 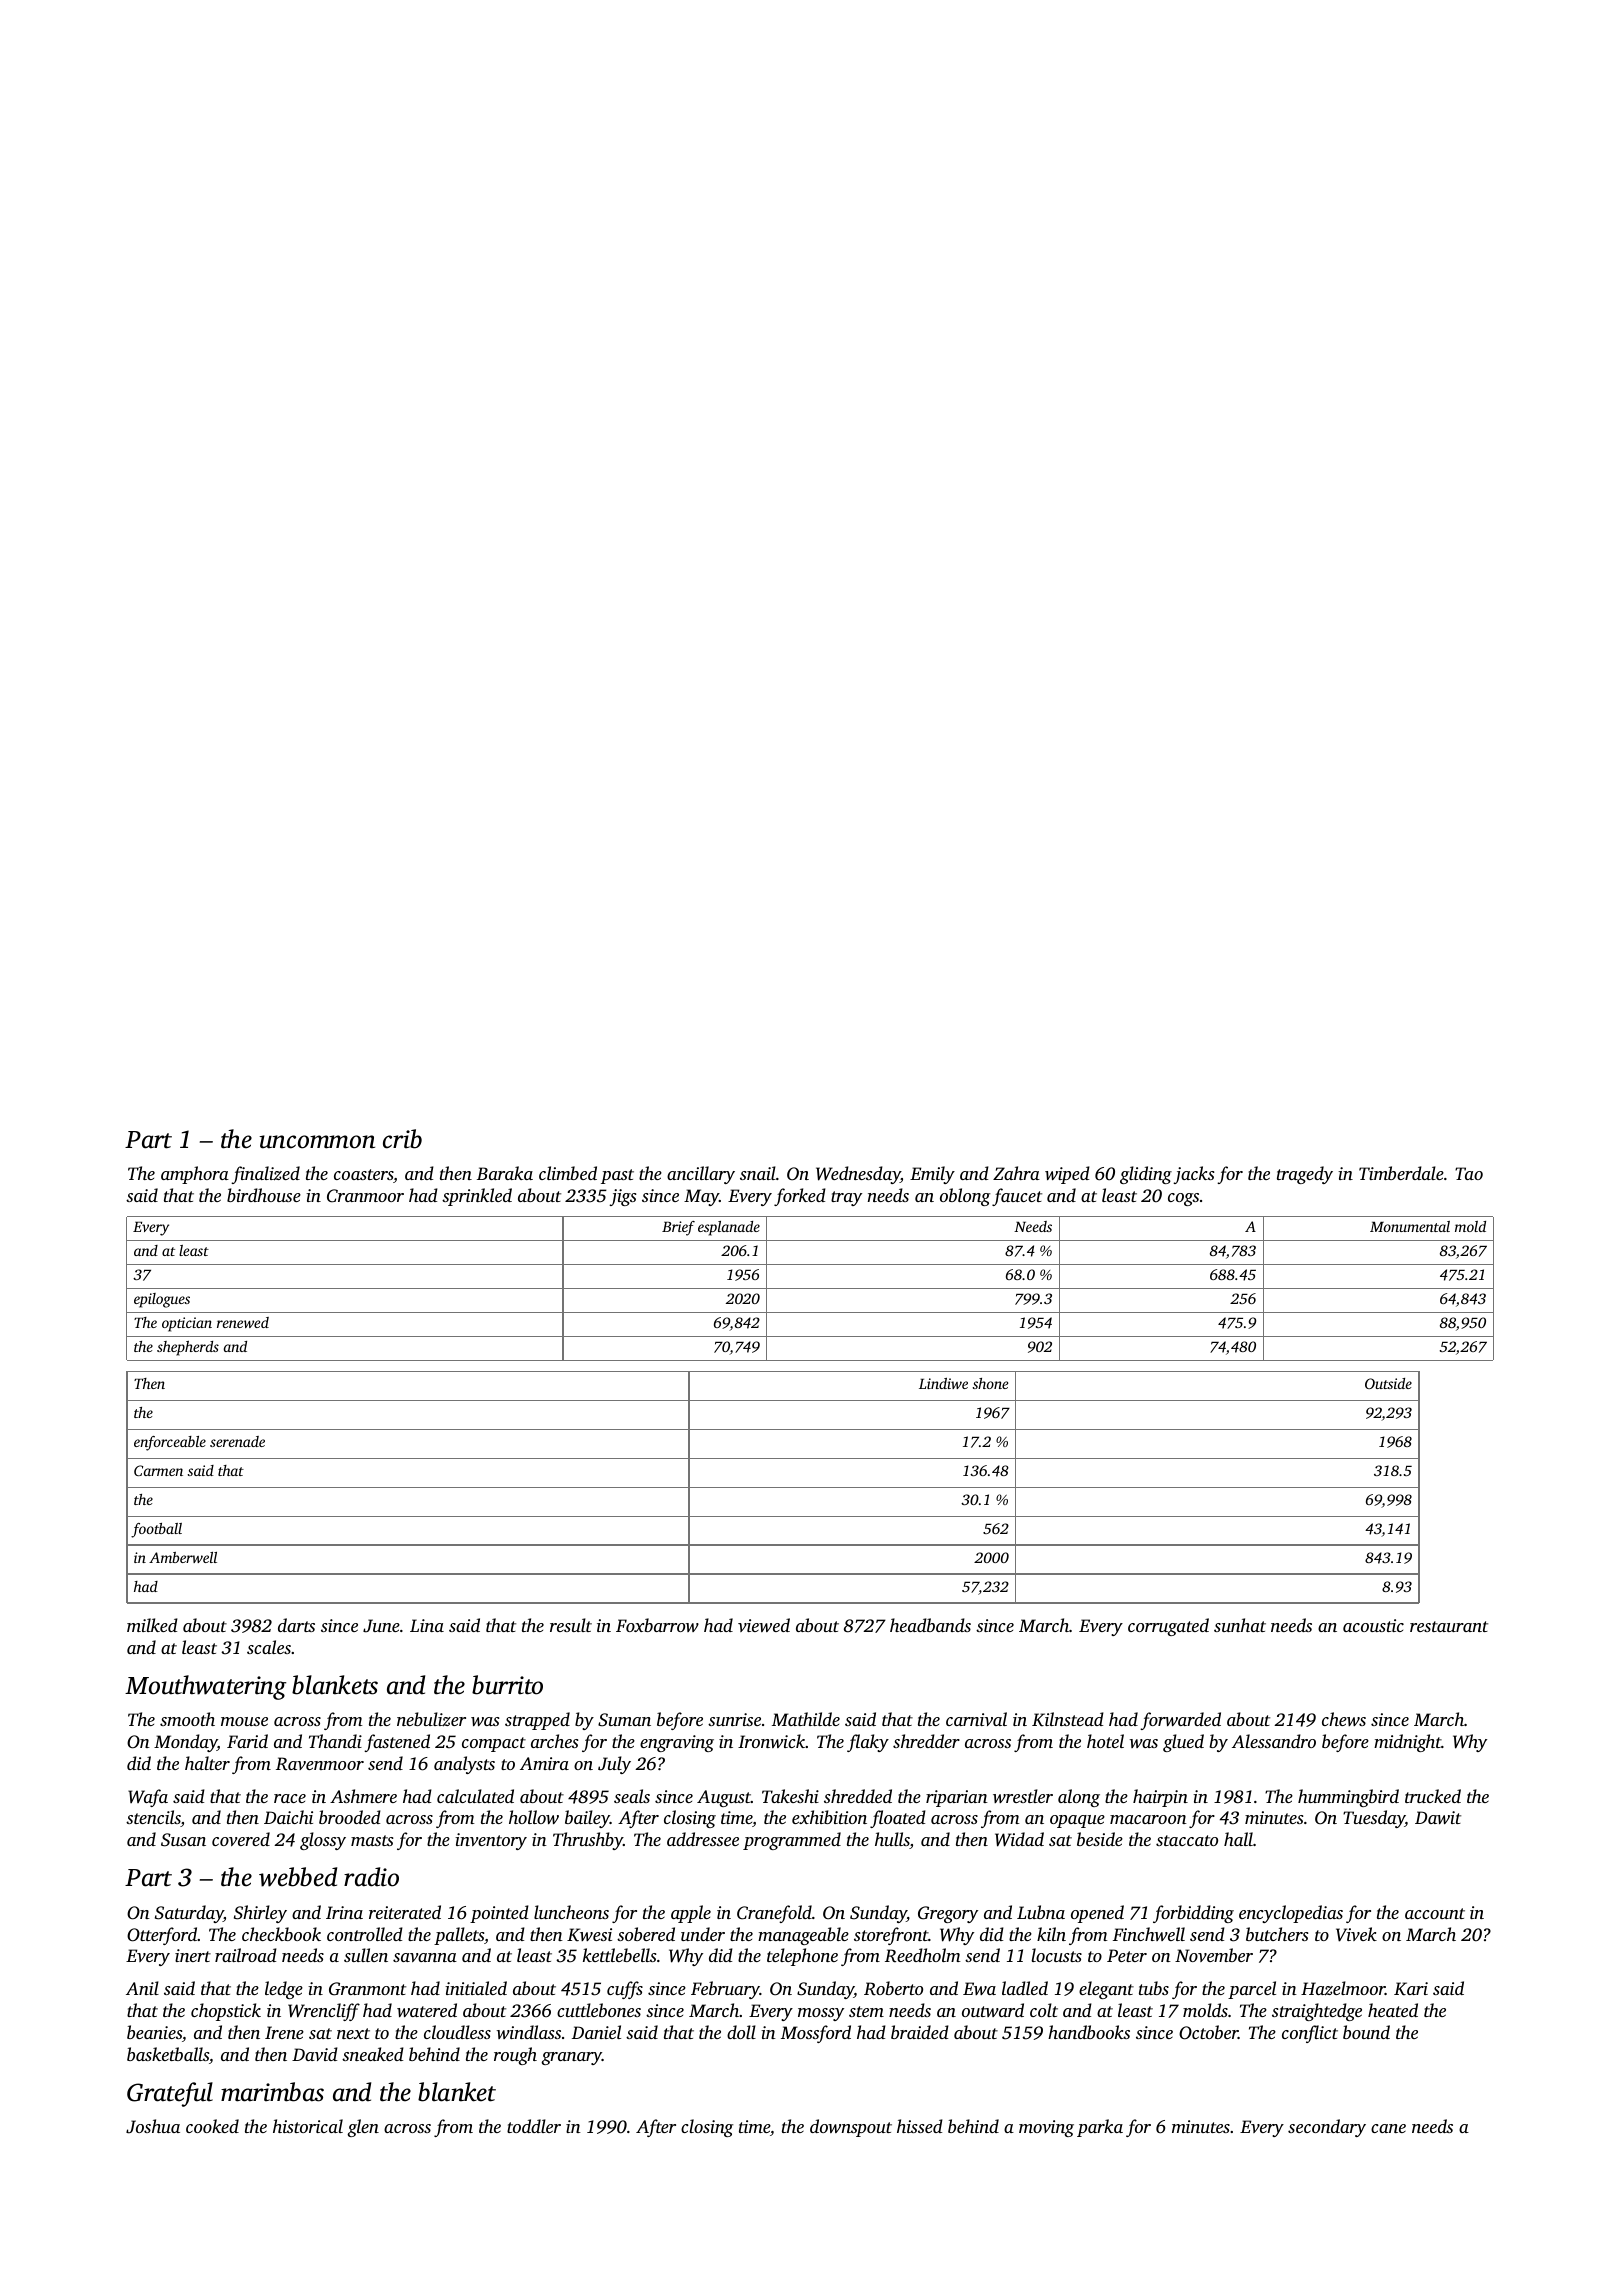 What do you see at coordinates (272, 2092) in the page?
I see `marimbas` at bounding box center [272, 2092].
